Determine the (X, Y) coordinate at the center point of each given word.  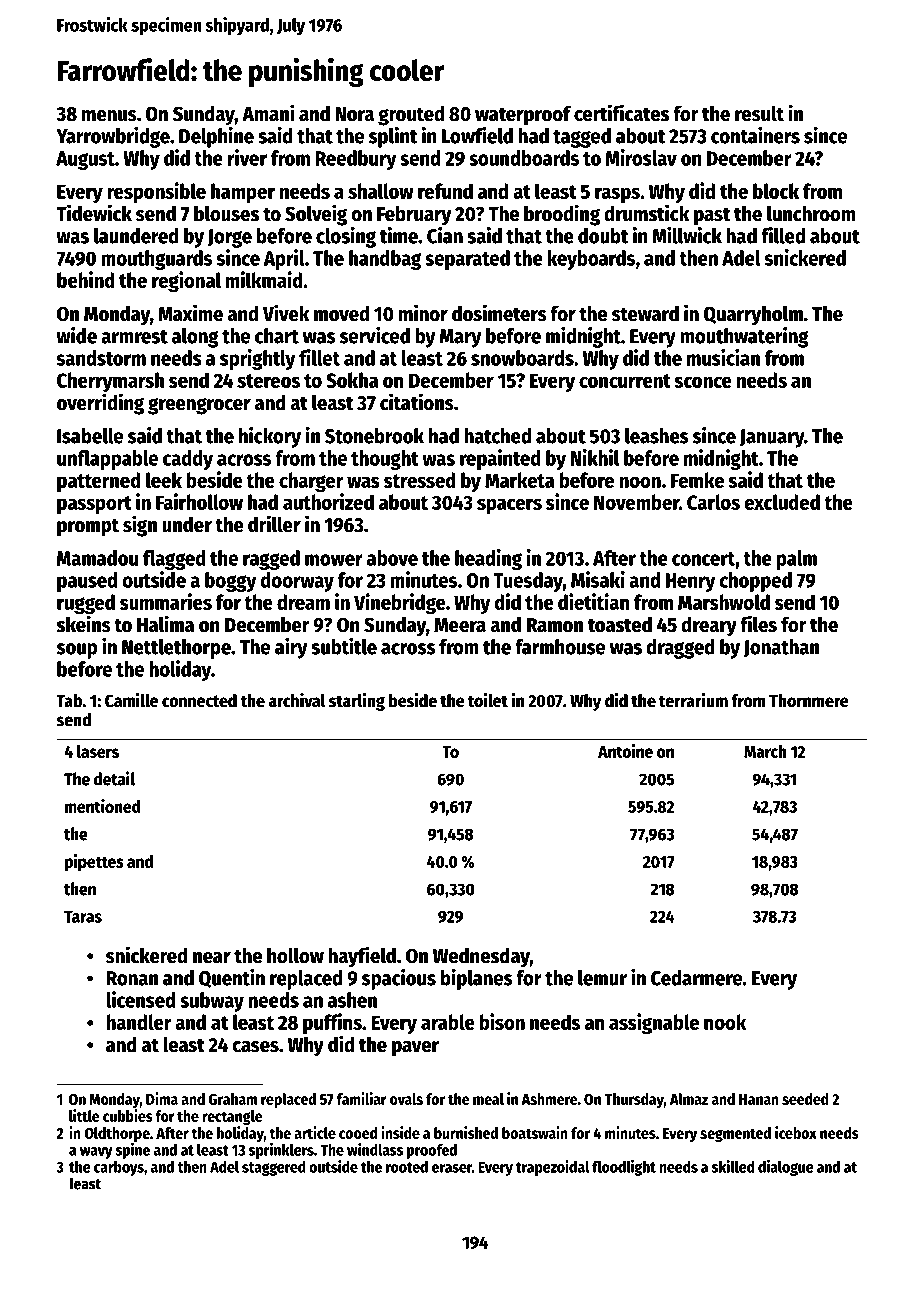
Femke (697, 480)
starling (357, 702)
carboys (119, 1168)
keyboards (591, 260)
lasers (98, 751)
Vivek (286, 313)
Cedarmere (696, 978)
